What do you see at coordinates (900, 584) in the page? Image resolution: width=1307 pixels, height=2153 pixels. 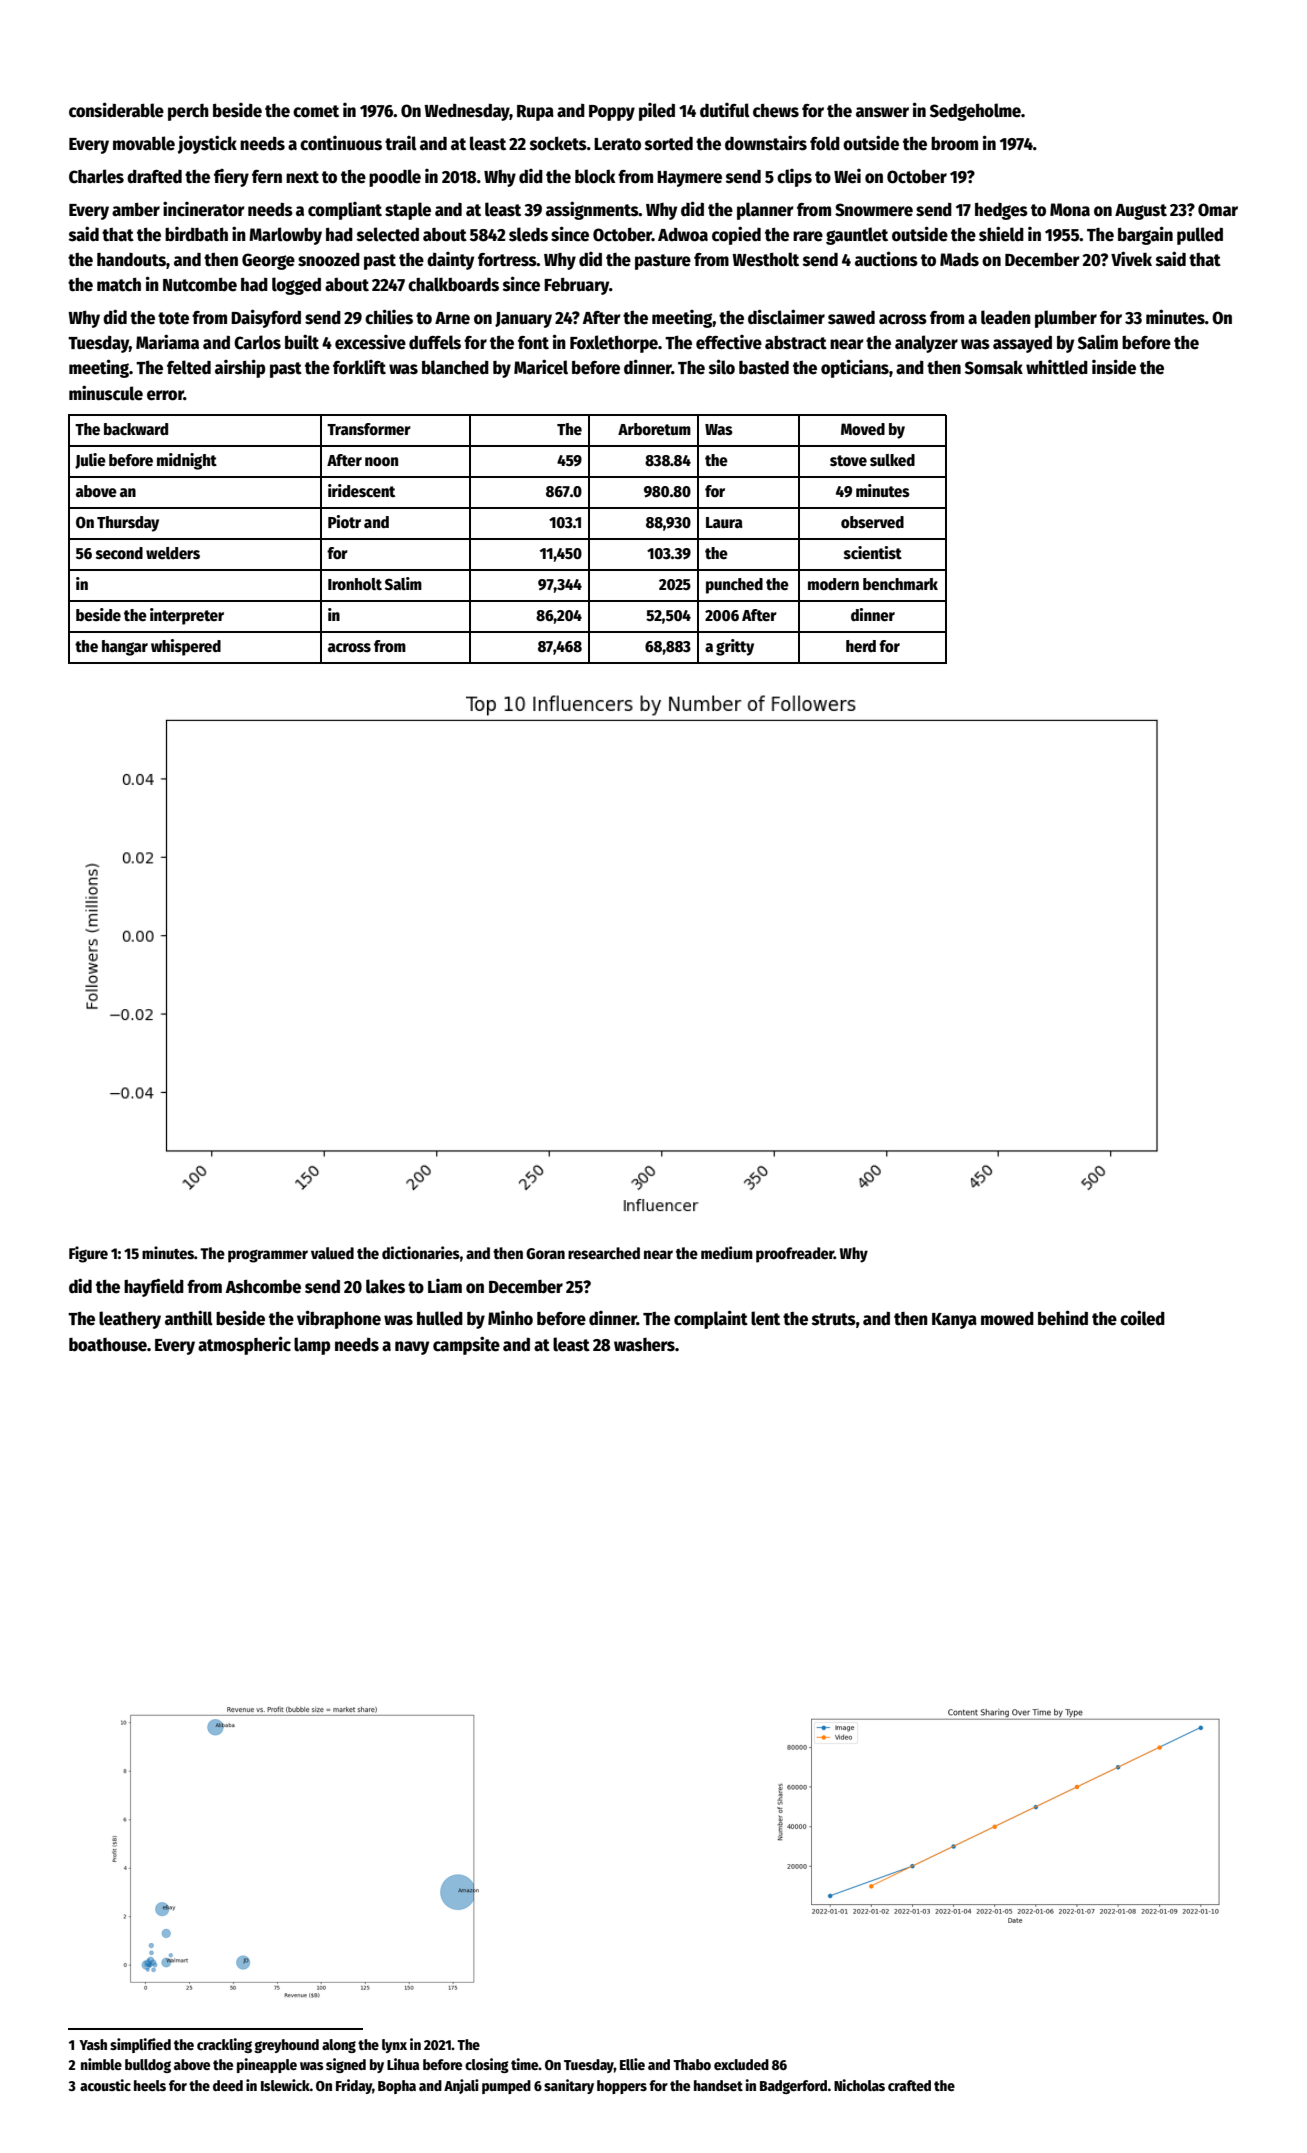 I see `benchmark` at bounding box center [900, 584].
